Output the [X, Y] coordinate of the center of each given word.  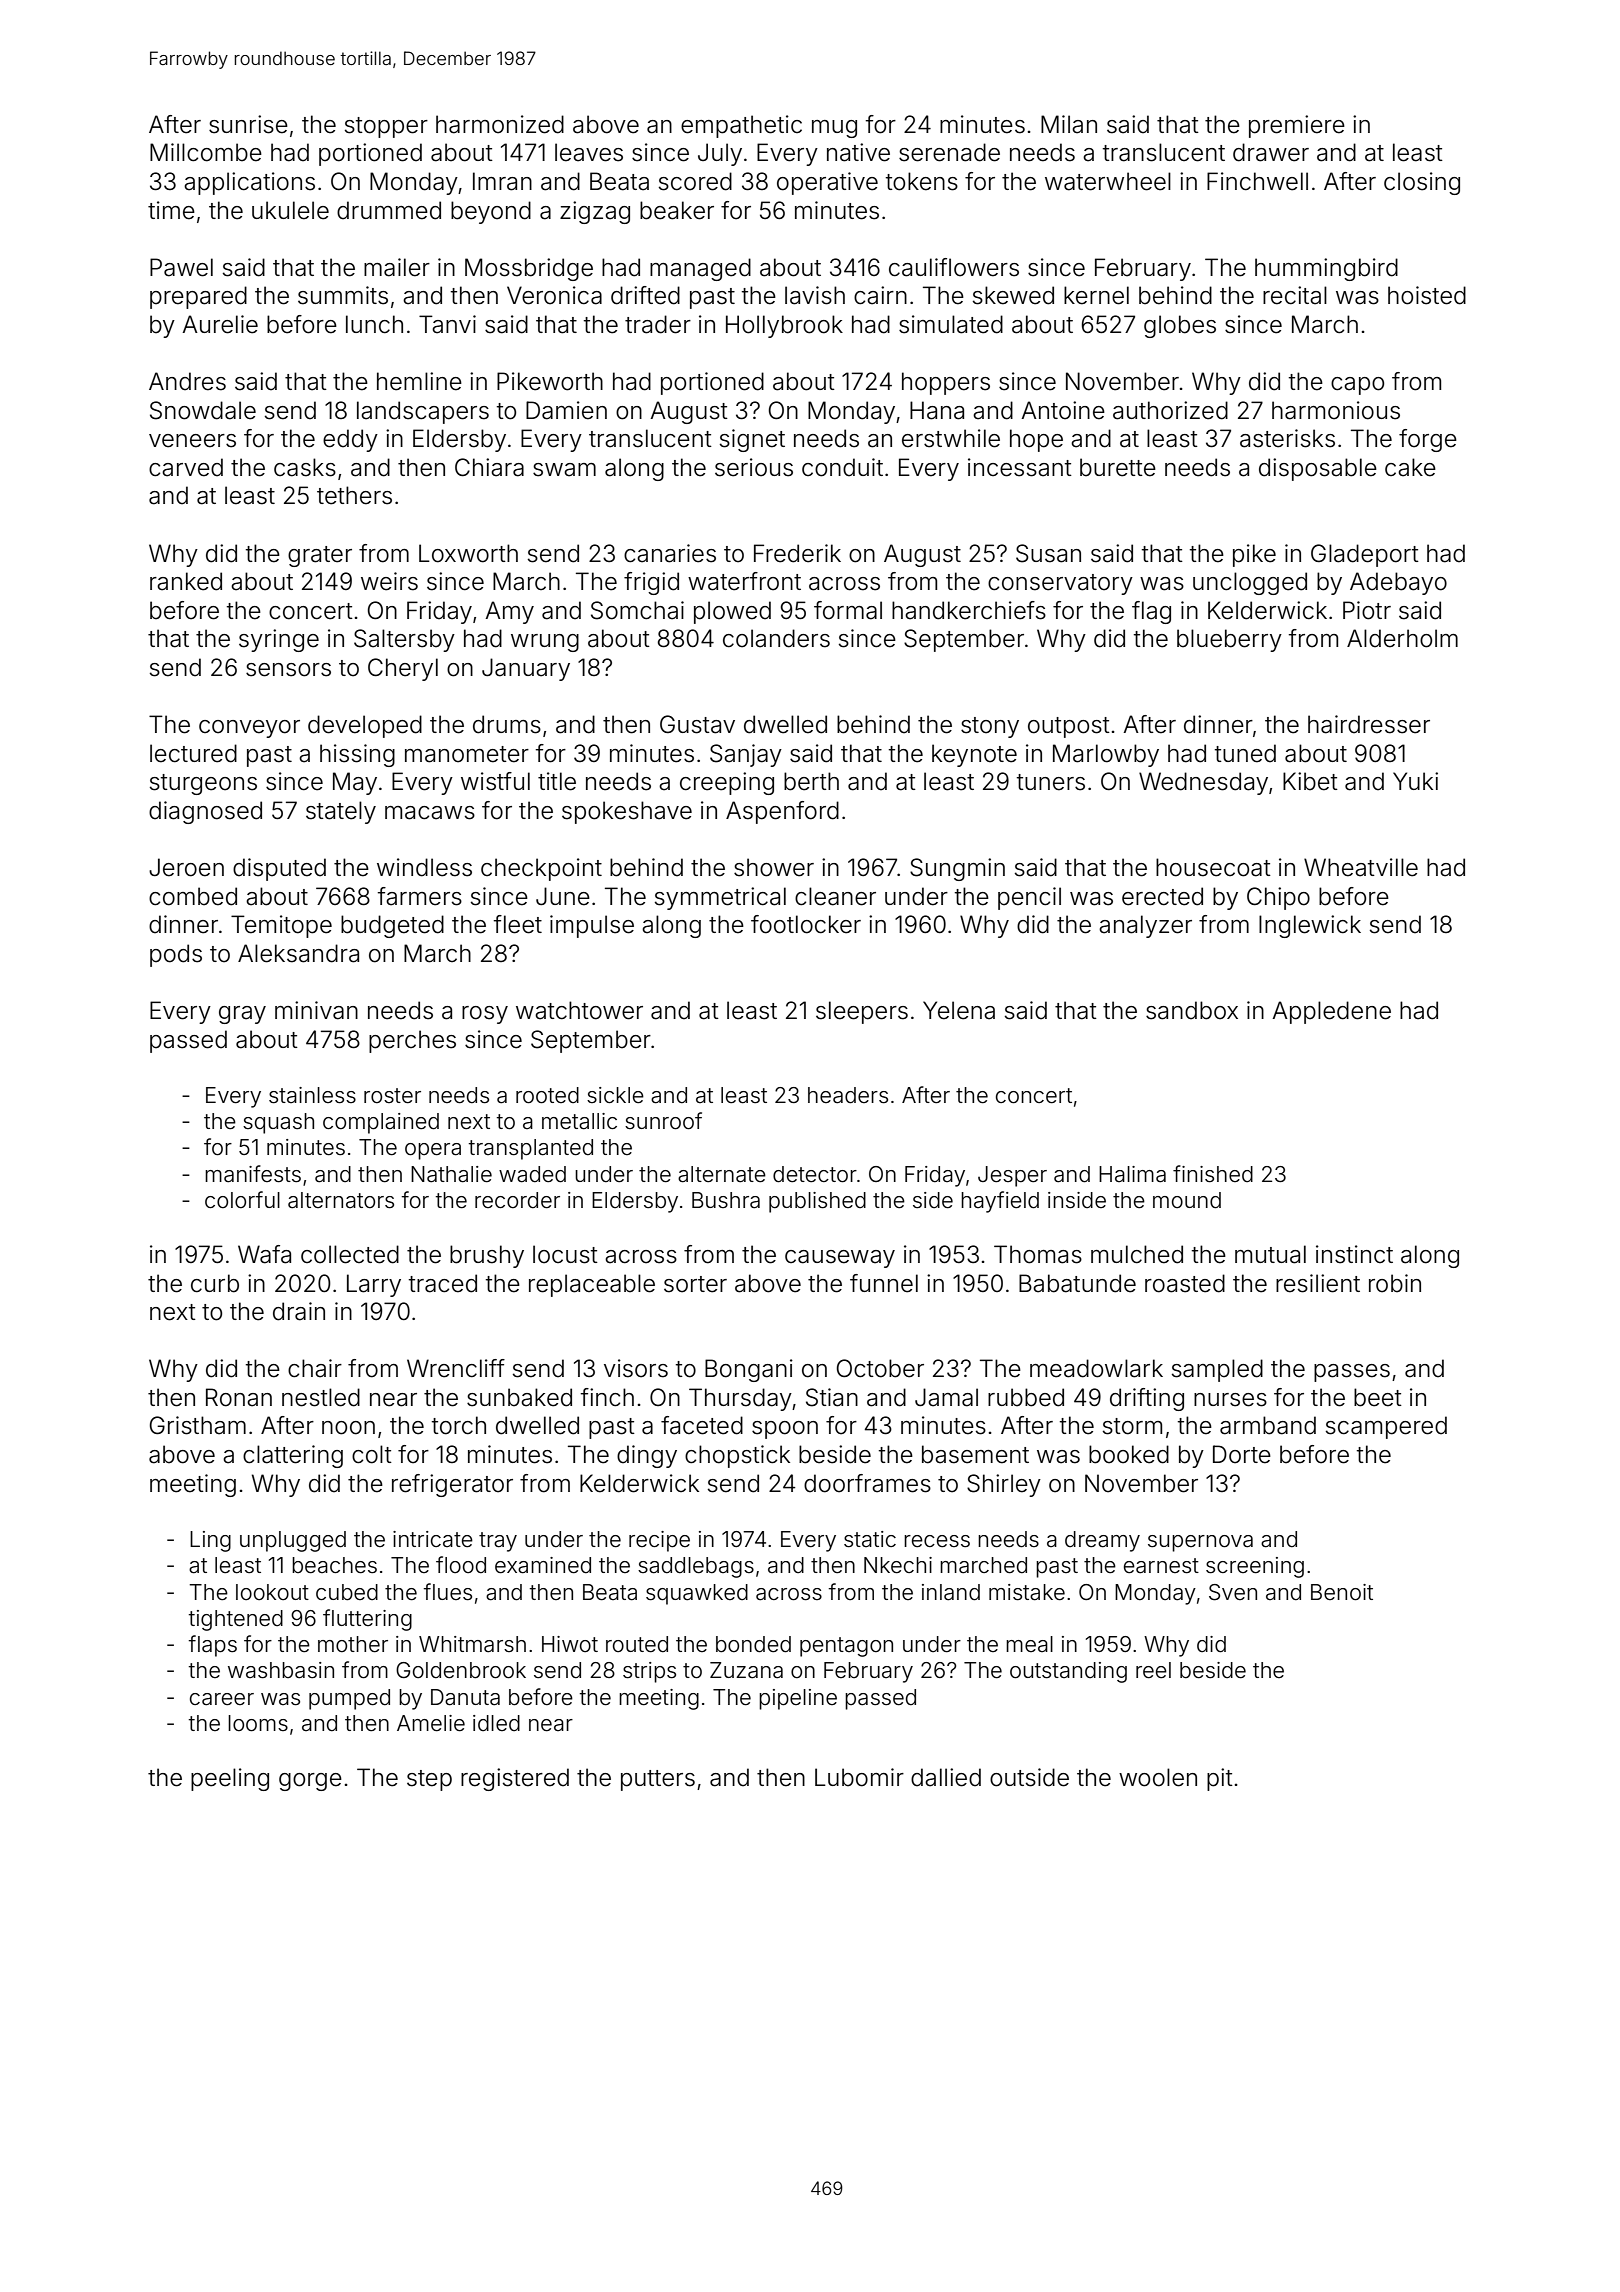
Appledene [1331, 1012]
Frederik [797, 553]
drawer [1271, 152]
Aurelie [220, 324]
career [222, 1699]
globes [1180, 326]
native [858, 152]
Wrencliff [456, 1368]
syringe [279, 640]
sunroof [663, 1121]
